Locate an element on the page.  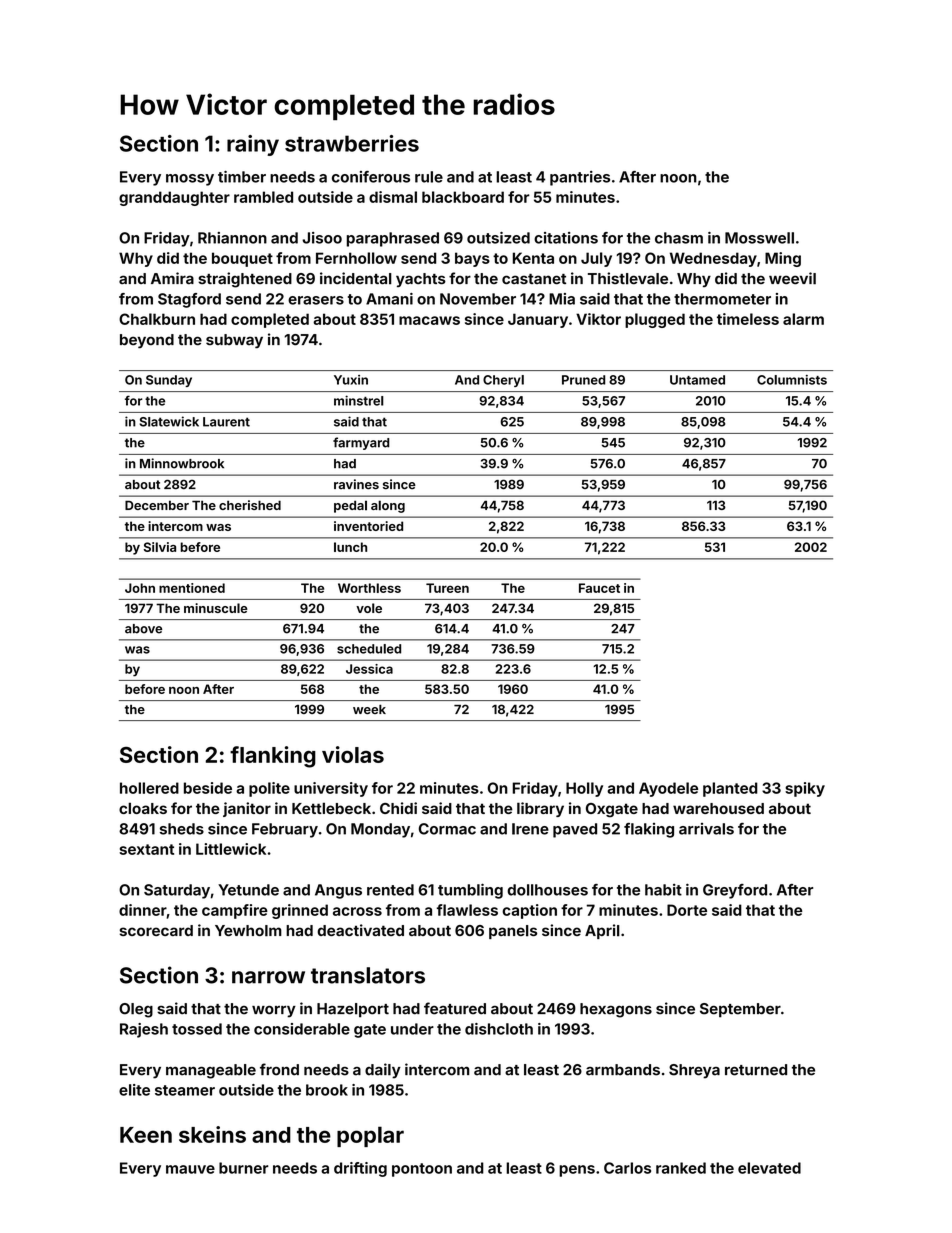
featured is located at coordinates (455, 1008).
